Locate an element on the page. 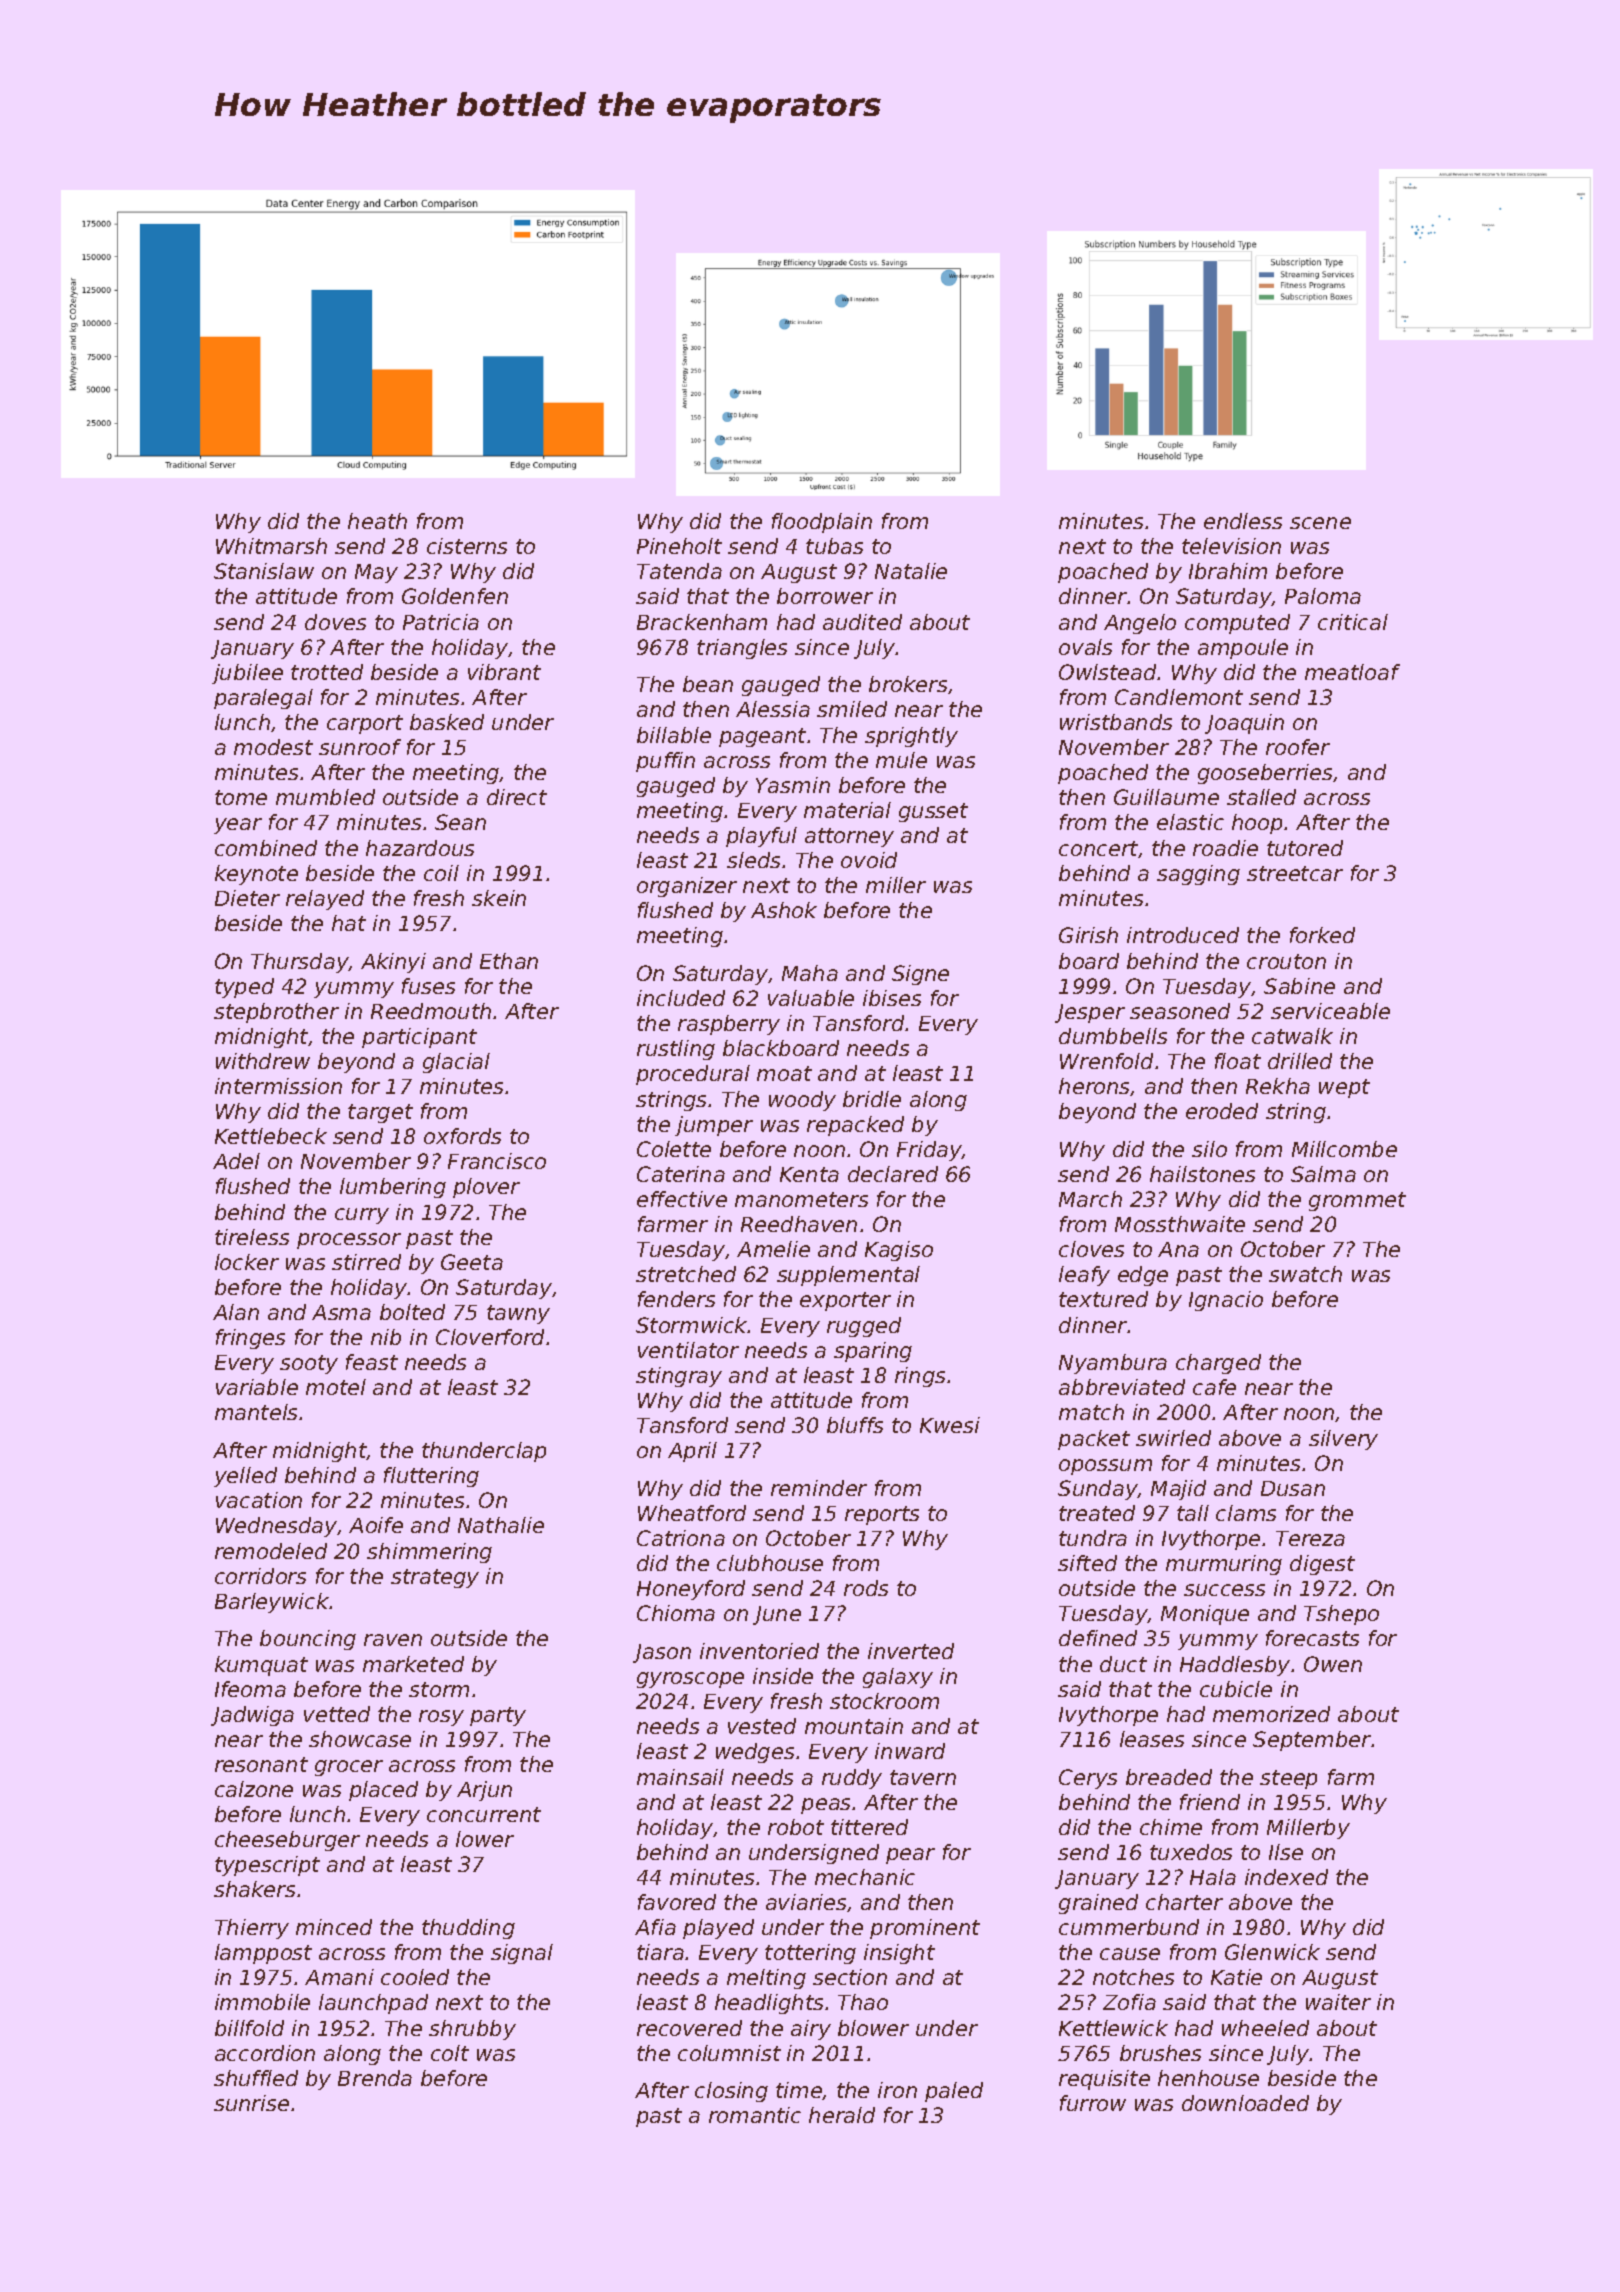 This page has width=1620, height=2292. grommet is located at coordinates (1357, 1201).
